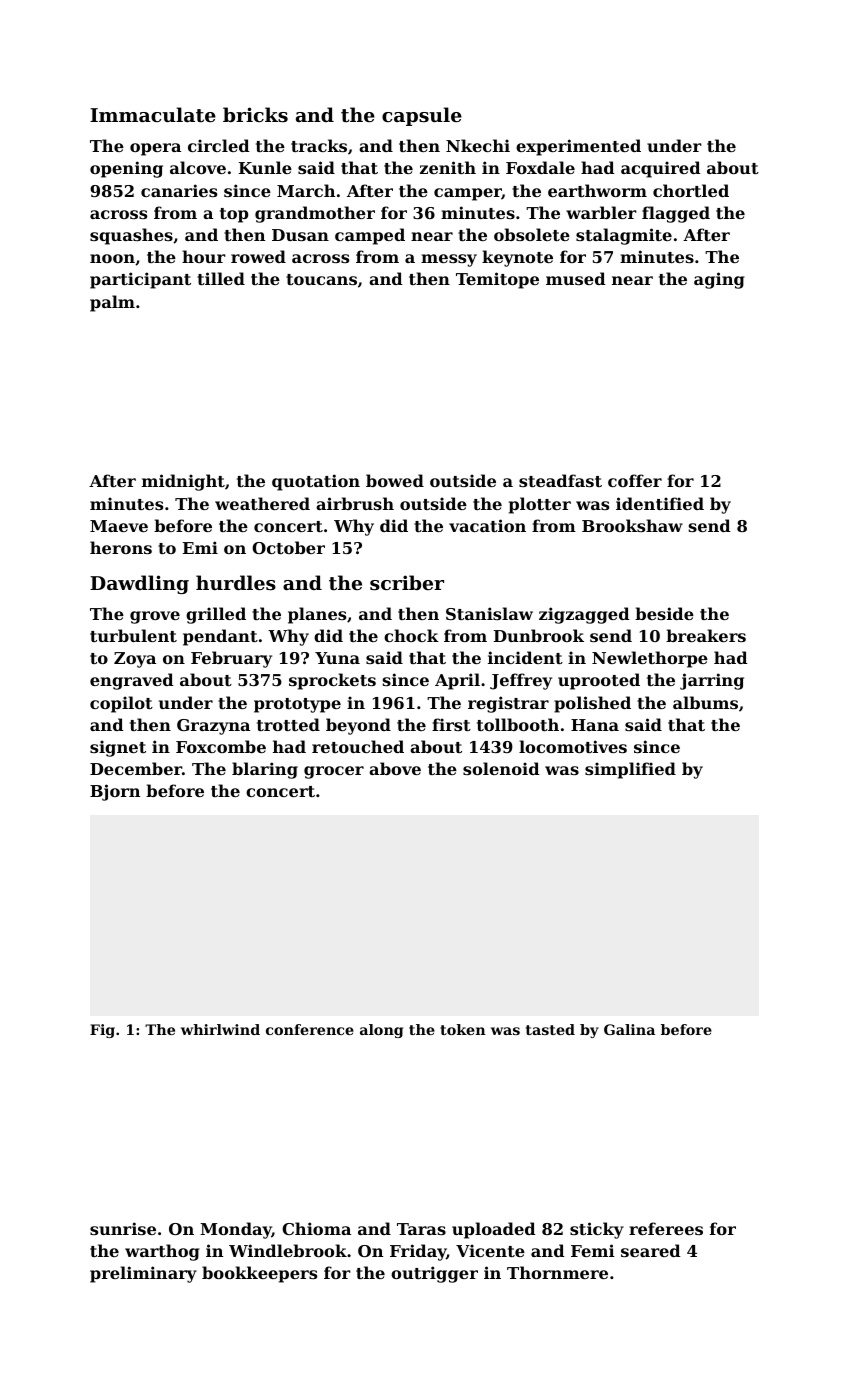 Image resolution: width=849 pixels, height=1400 pixels. Describe the element at coordinates (705, 702) in the screenshot. I see `albums` at that location.
